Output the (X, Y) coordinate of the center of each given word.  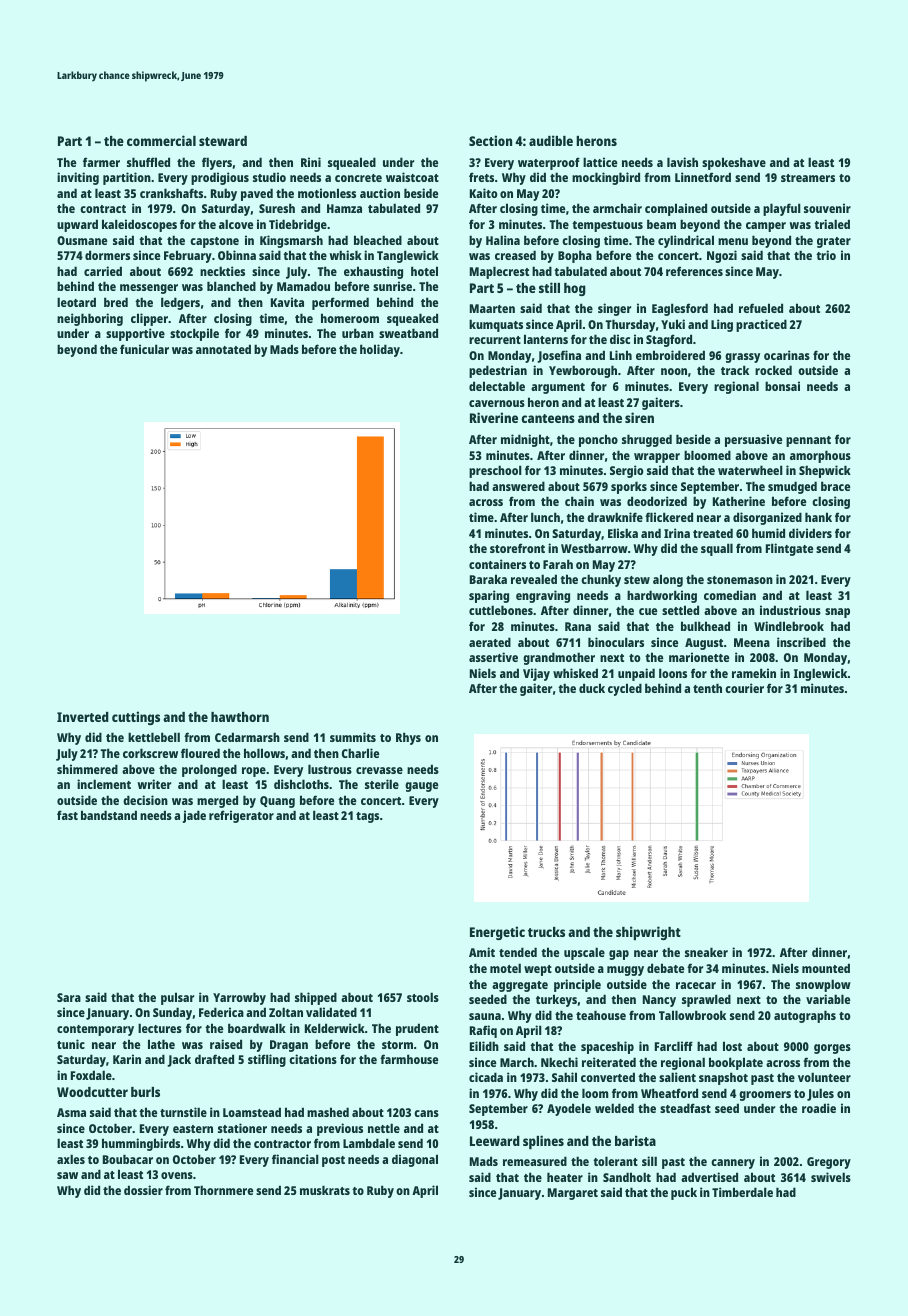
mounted (826, 968)
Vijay (536, 674)
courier (744, 688)
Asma (71, 1112)
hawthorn (240, 717)
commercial (161, 140)
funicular (144, 349)
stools (423, 997)
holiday (380, 350)
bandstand (109, 815)
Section (490, 140)
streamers (808, 178)
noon (674, 371)
